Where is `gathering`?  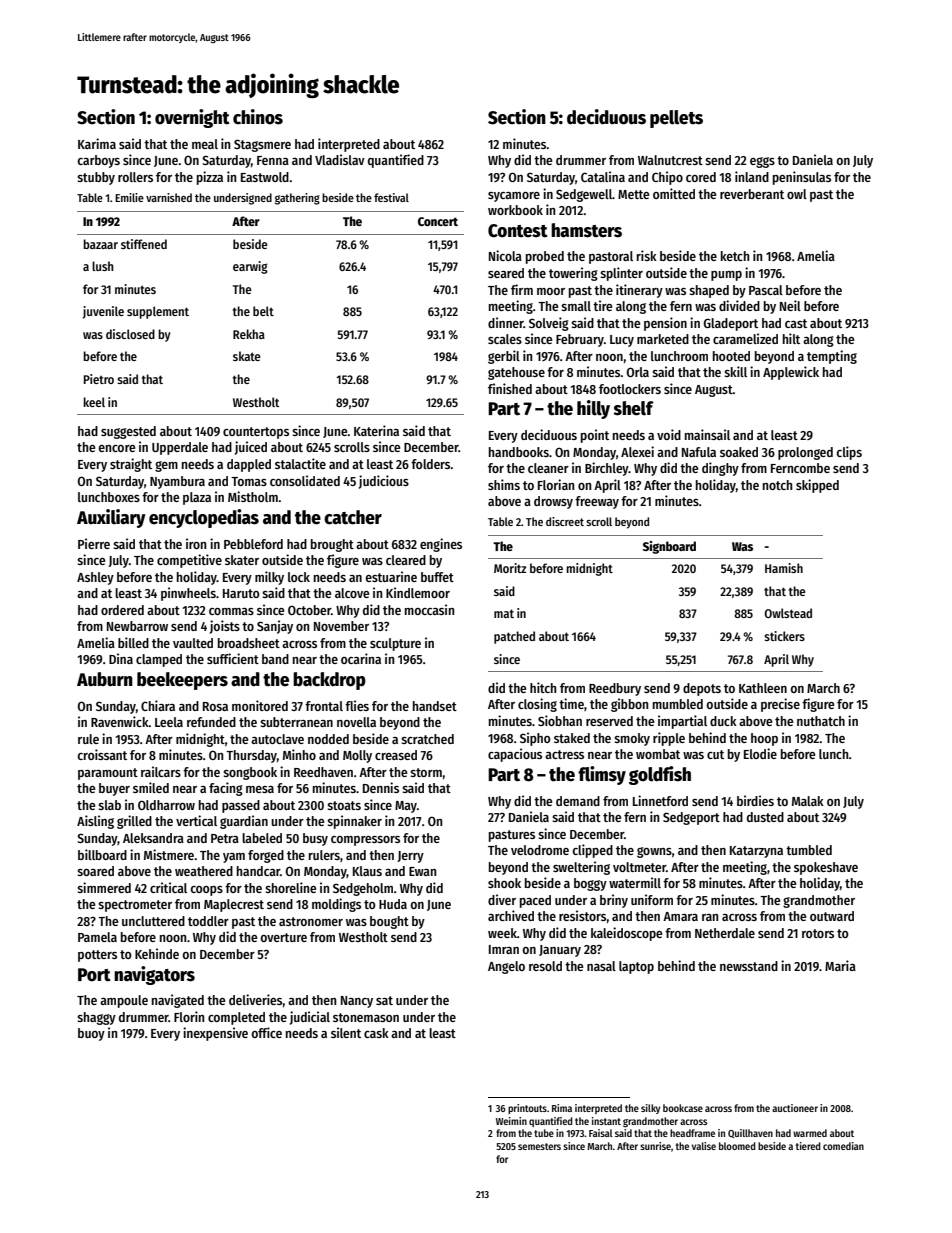 gathering is located at coordinates (297, 199).
